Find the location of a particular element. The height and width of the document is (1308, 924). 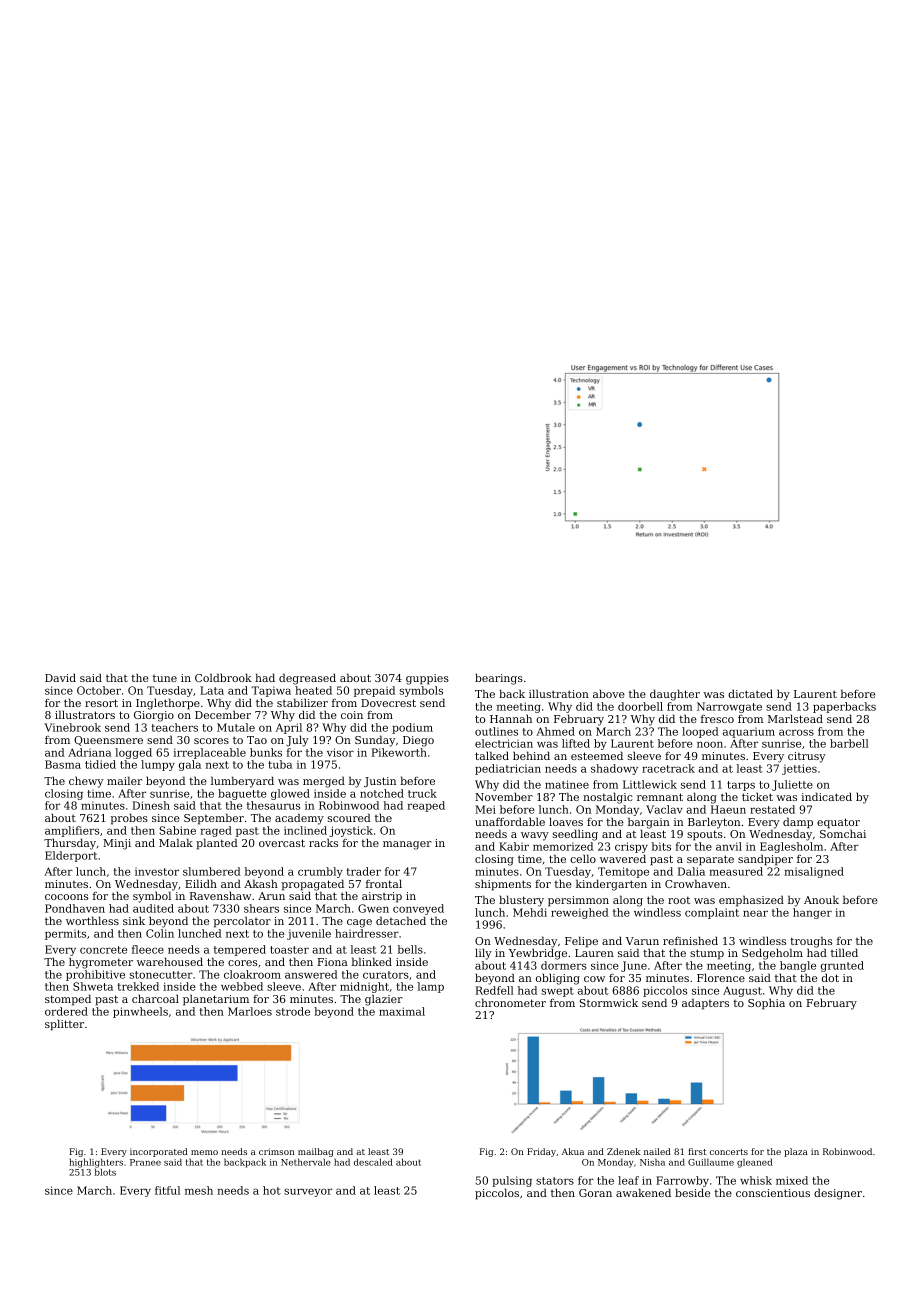

maximal is located at coordinates (402, 1011).
